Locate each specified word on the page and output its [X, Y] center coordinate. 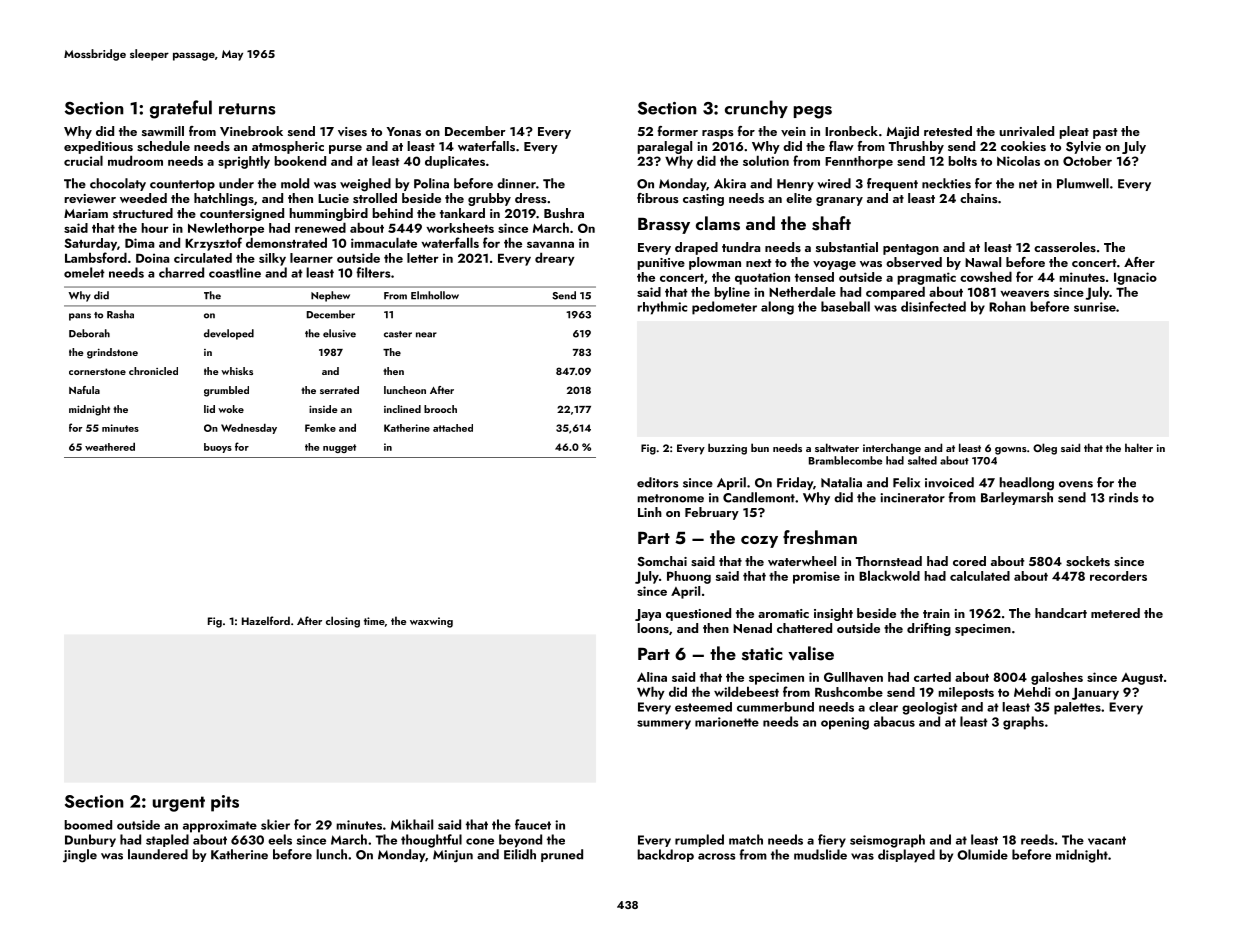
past [1105, 133]
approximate [220, 826]
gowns [1011, 451]
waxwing [431, 622]
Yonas [404, 131]
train [936, 613]
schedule [163, 146]
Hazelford [266, 620]
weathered [110, 446]
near [426, 335]
